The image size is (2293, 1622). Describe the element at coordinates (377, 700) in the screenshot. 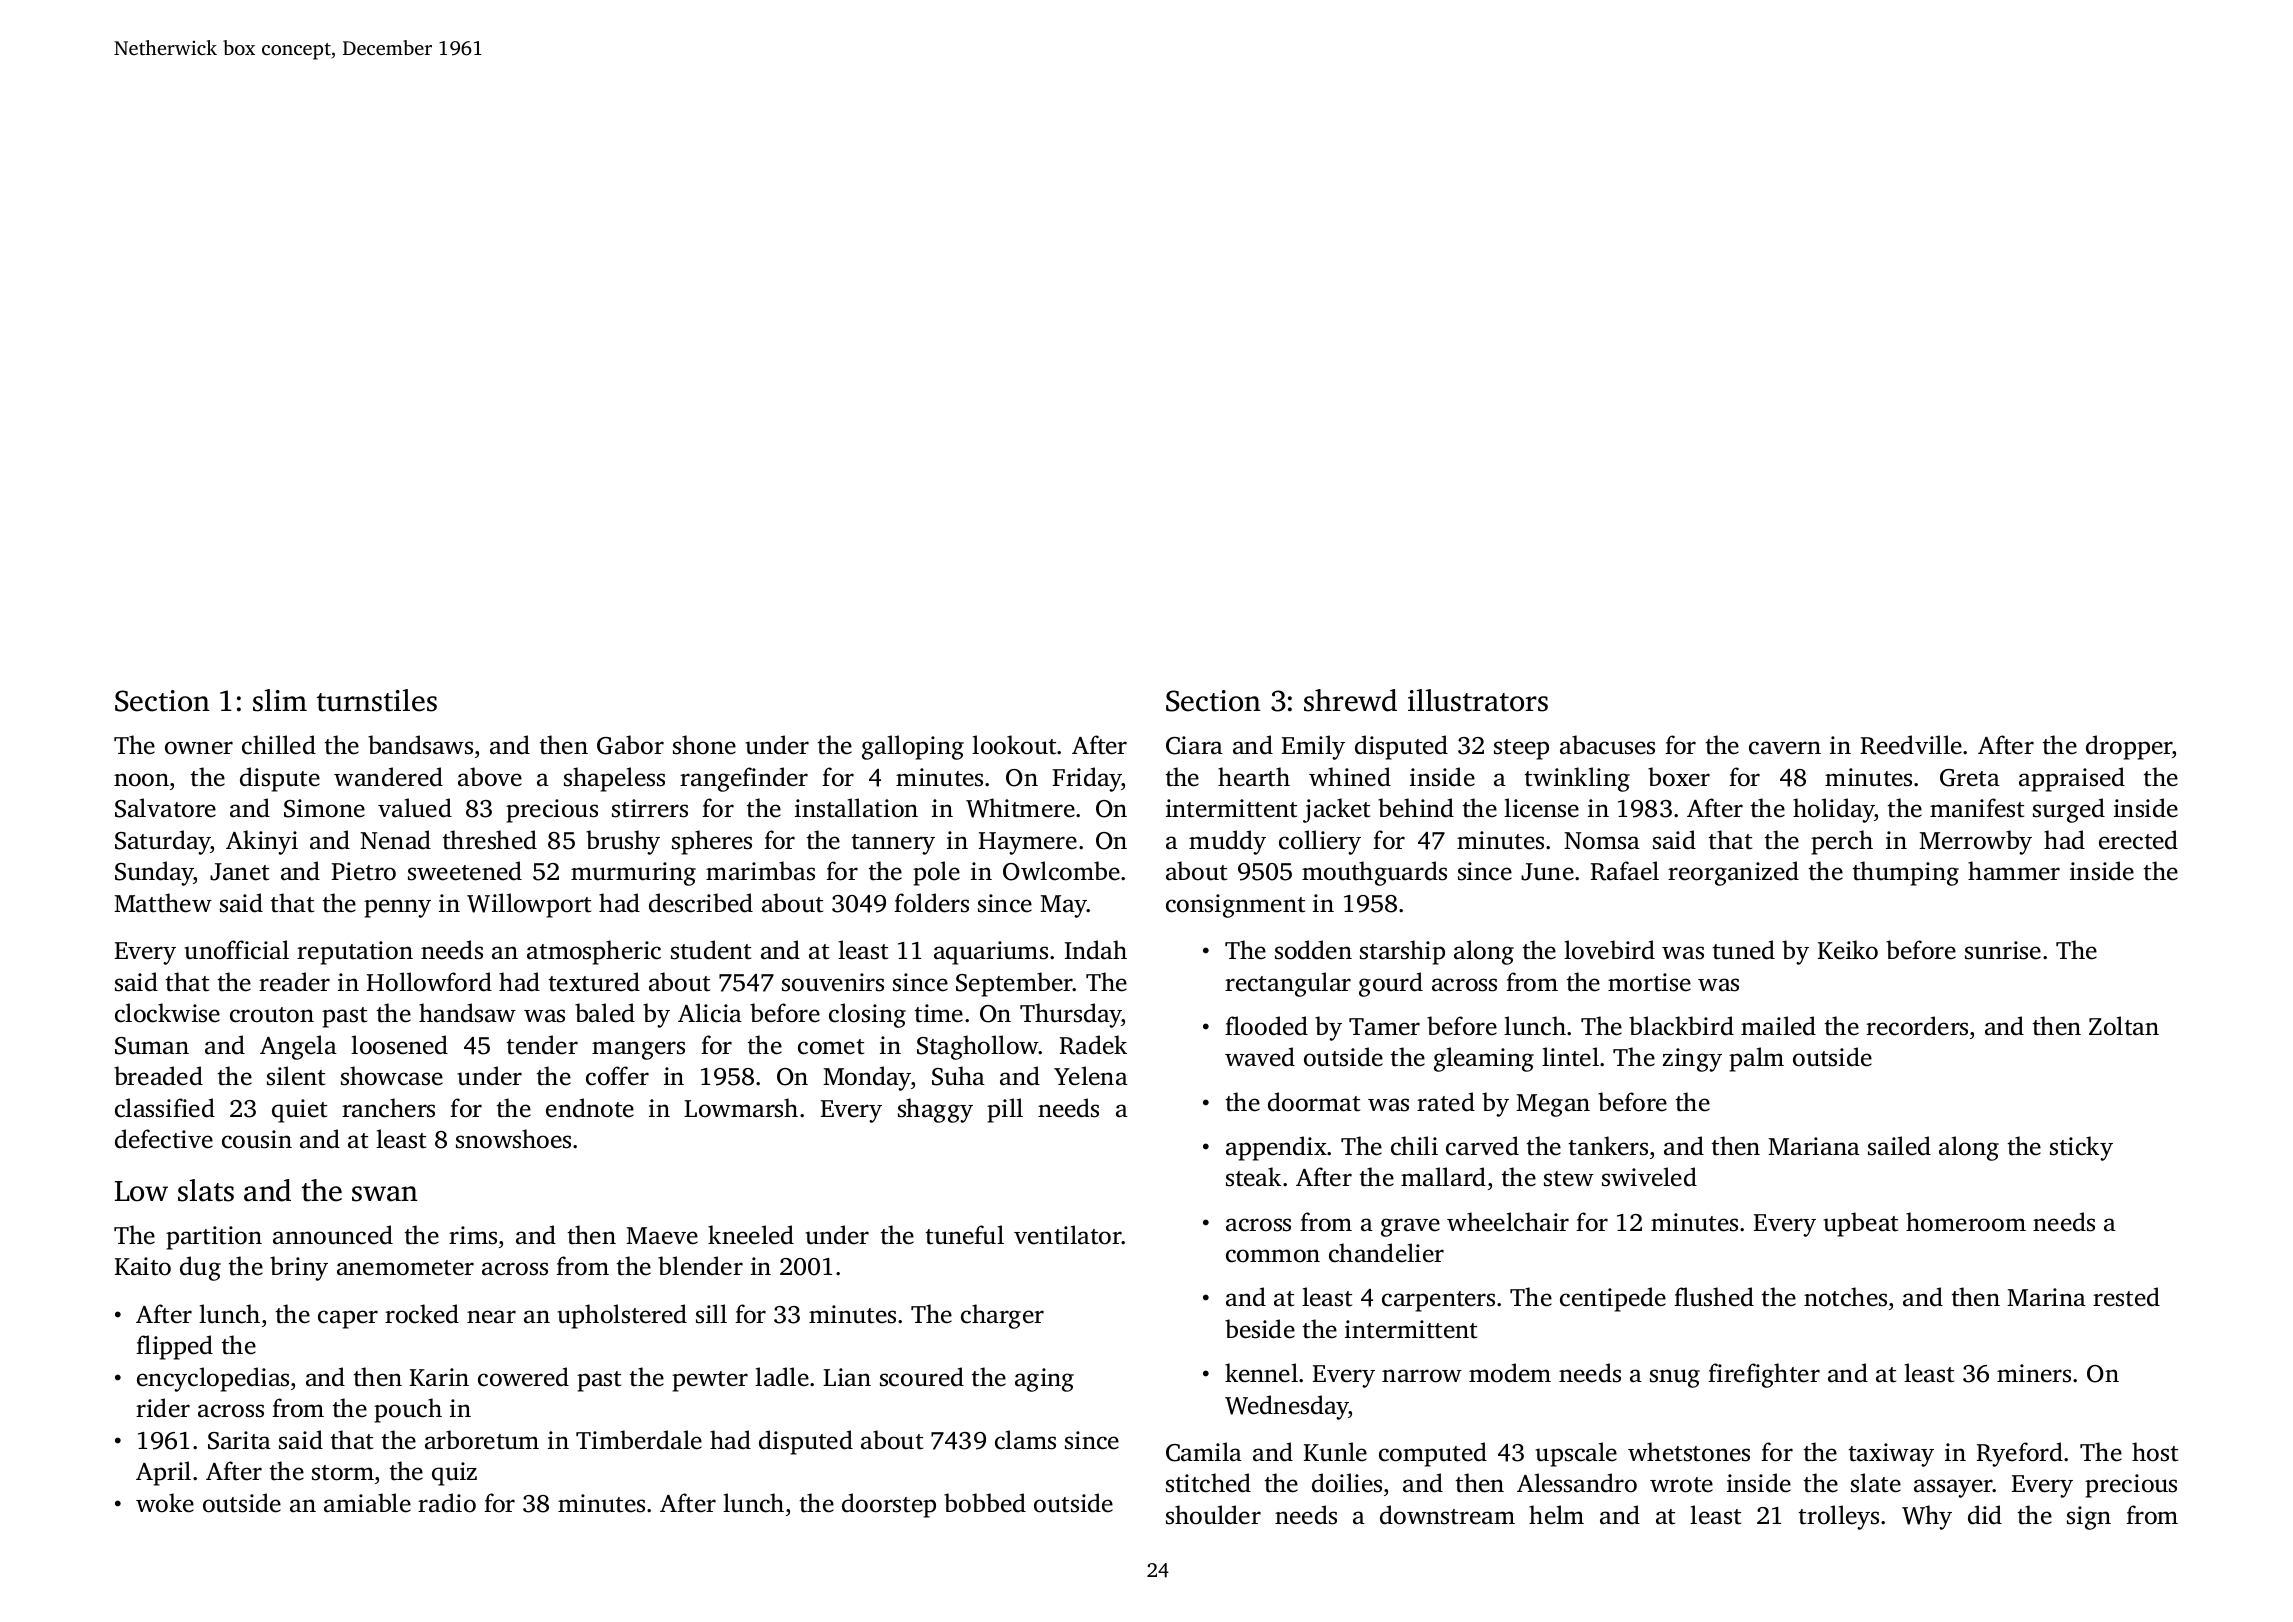

I see `turnstiles` at that location.
